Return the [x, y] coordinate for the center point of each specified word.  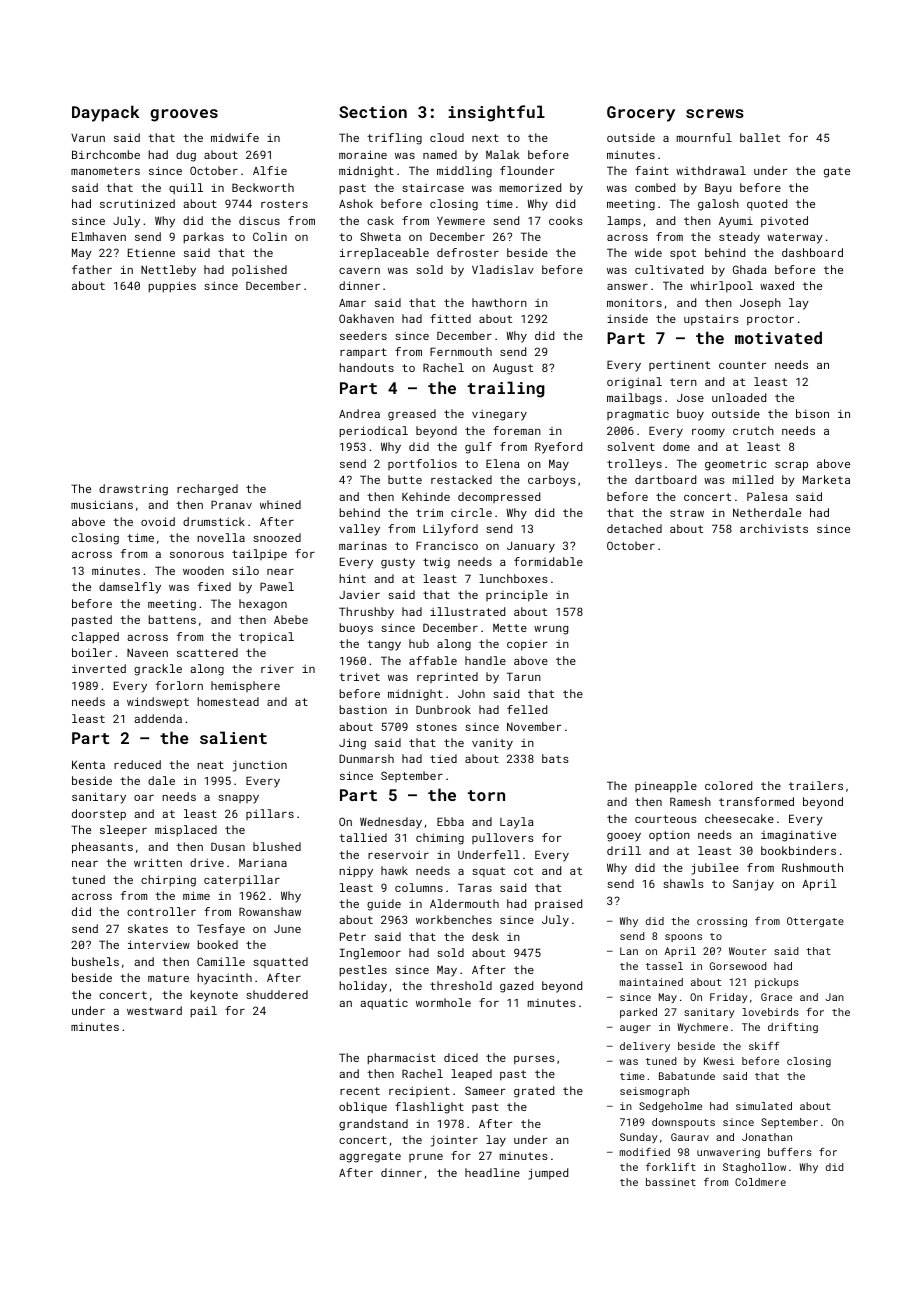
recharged [207, 490]
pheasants [102, 848]
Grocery [641, 114]
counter [742, 365]
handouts [366, 367]
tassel [664, 966]
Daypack [105, 113]
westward [154, 1010]
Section [373, 112]
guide [384, 905]
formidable [548, 561]
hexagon [263, 605]
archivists [774, 528]
